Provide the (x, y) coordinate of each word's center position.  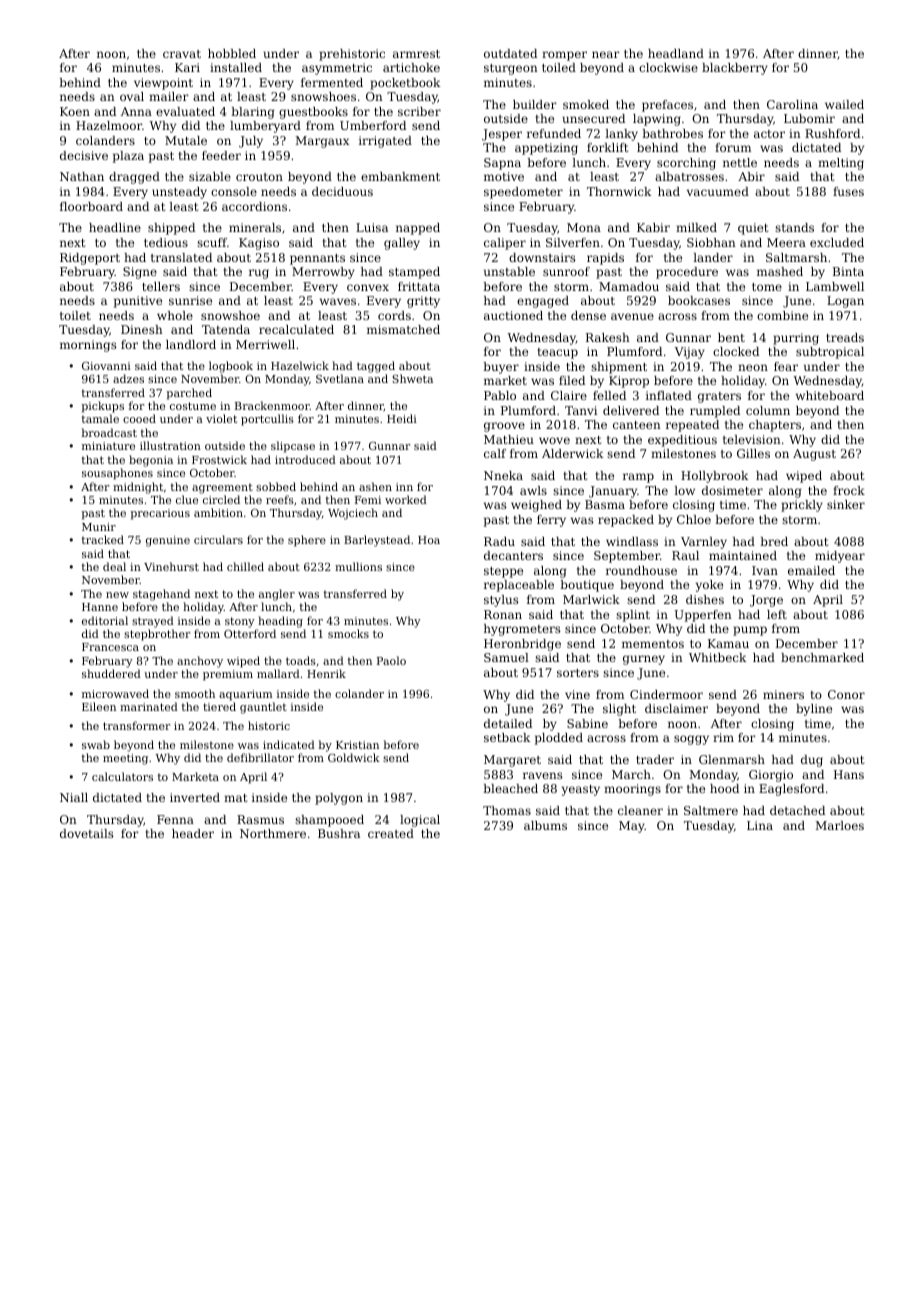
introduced (305, 459)
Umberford (373, 125)
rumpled (715, 412)
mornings (88, 346)
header (193, 833)
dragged (134, 178)
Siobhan (711, 242)
